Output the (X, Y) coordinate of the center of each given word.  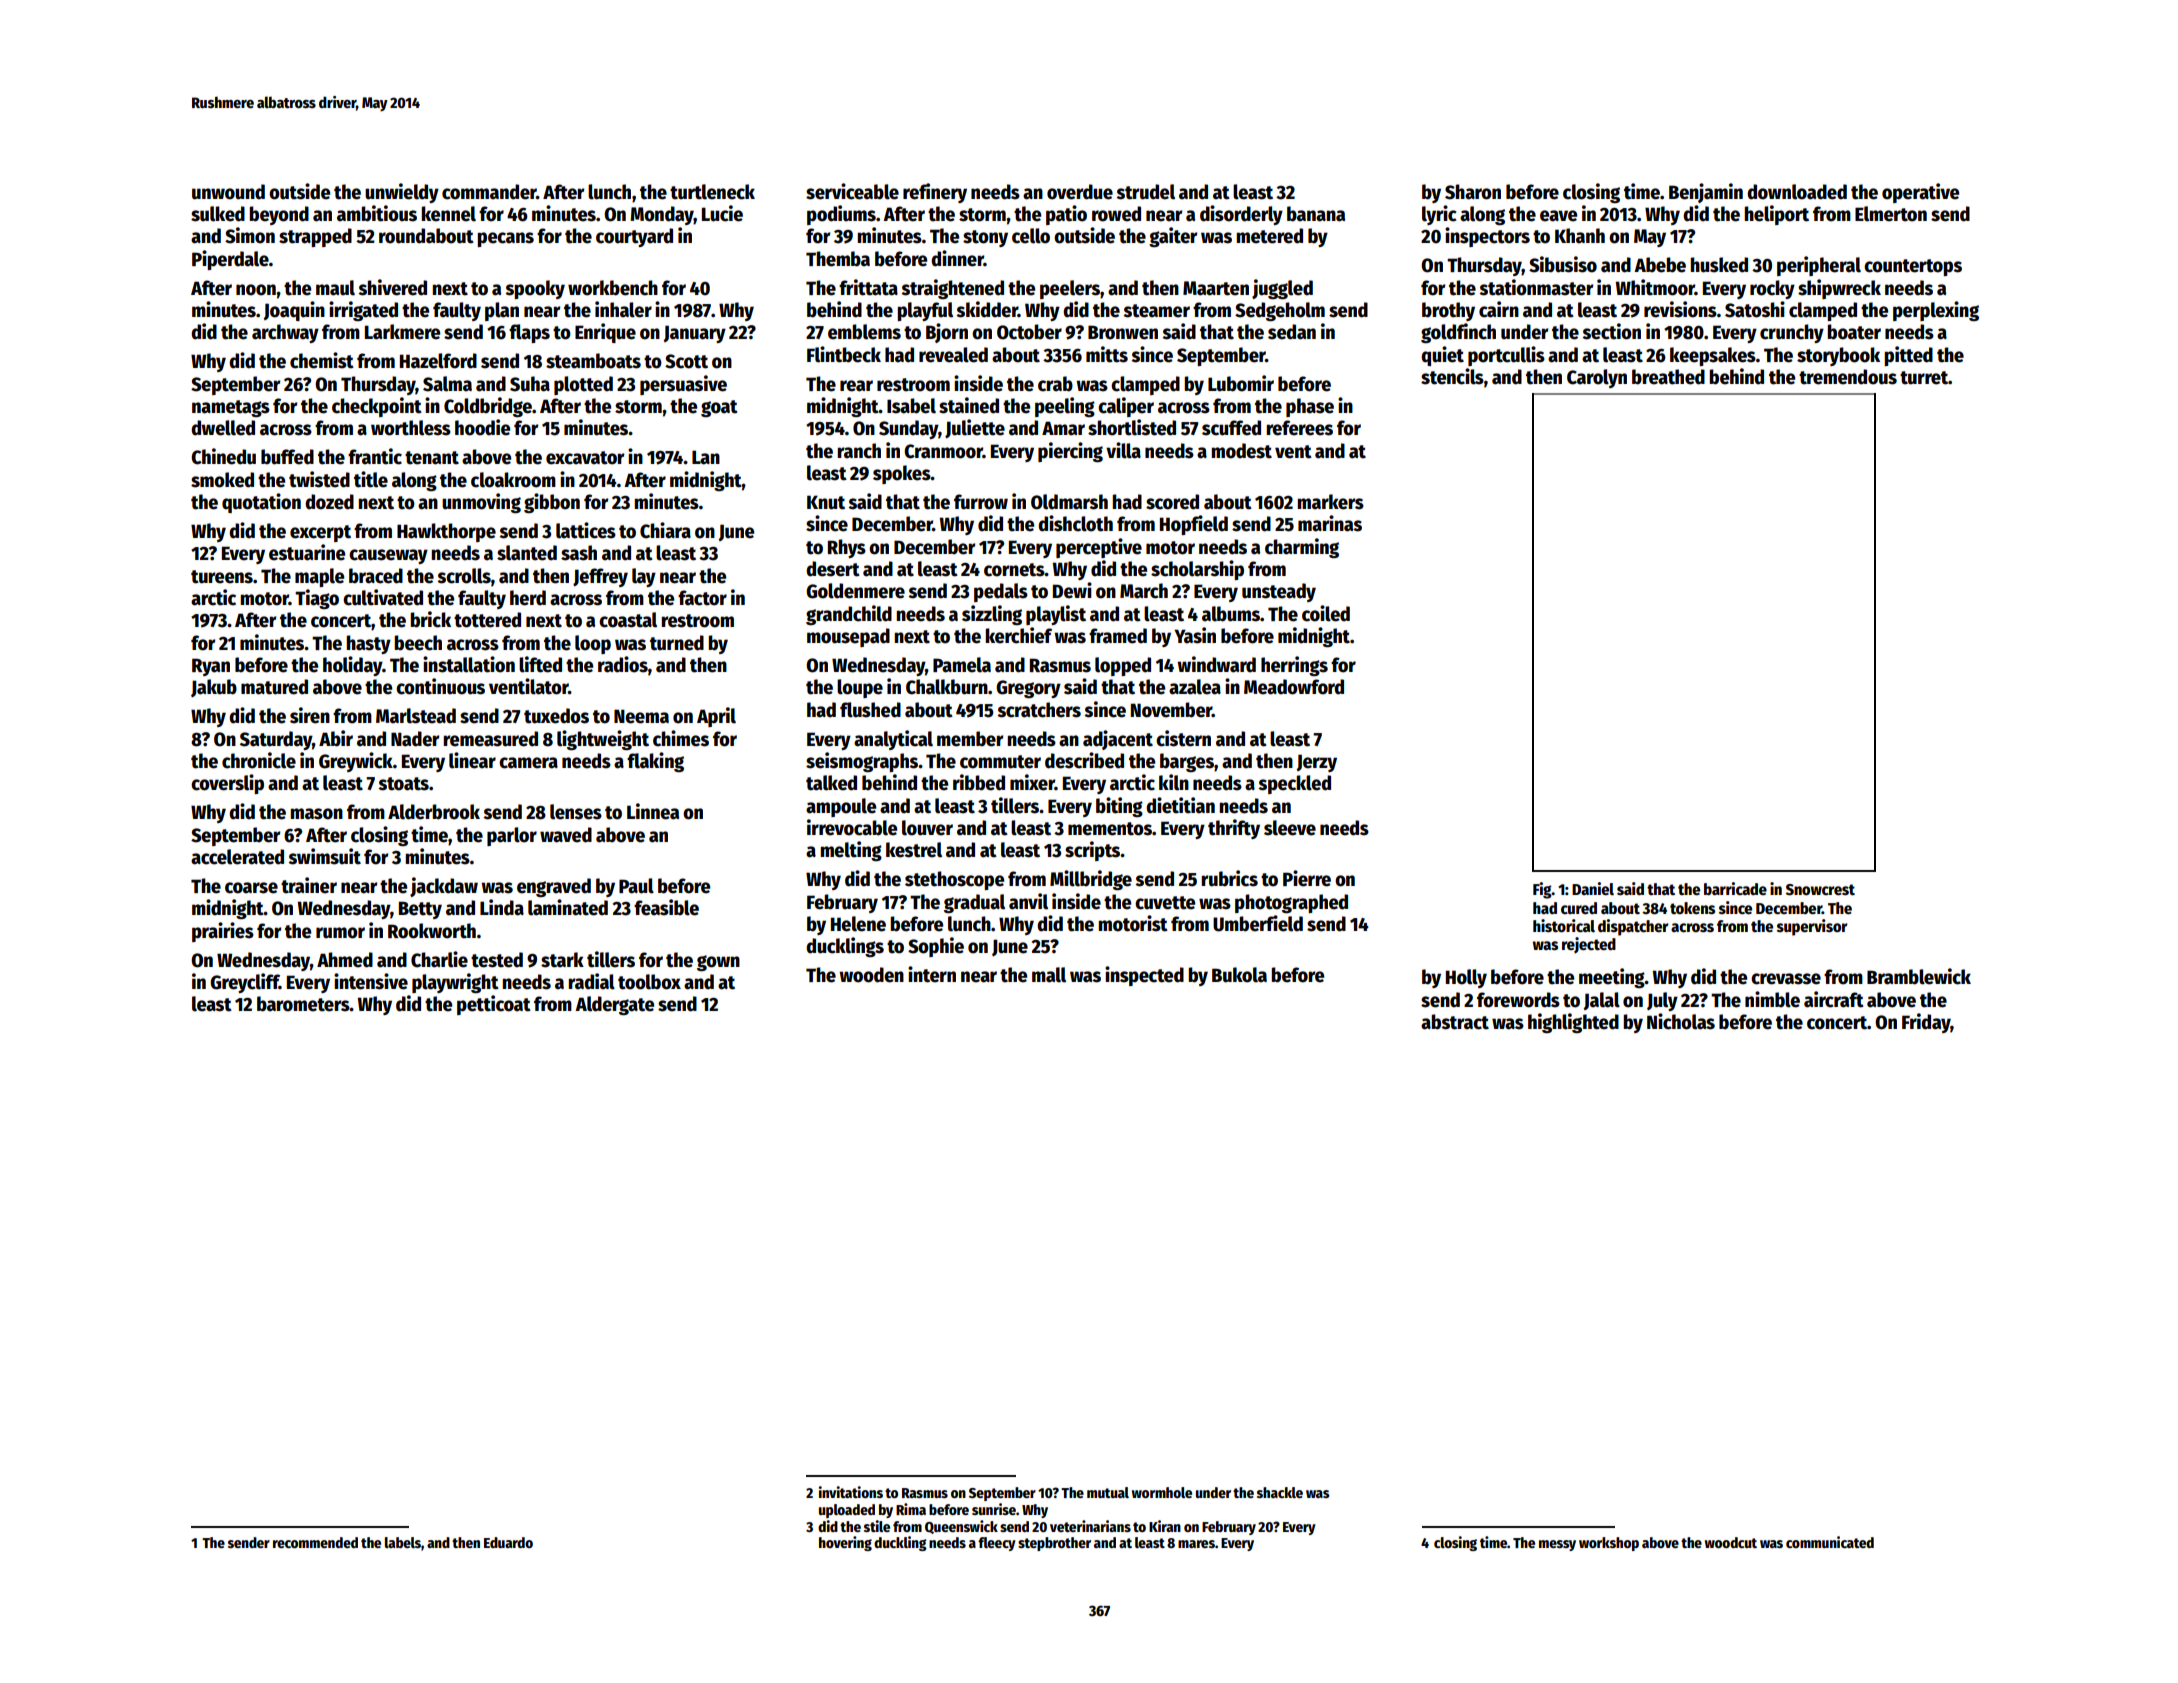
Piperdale (230, 260)
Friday (1926, 1023)
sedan (1292, 332)
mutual (1108, 1492)
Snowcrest (1820, 890)
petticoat (494, 1005)
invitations (851, 1492)
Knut (826, 502)
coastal (628, 620)
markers (1330, 502)
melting (851, 851)
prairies (223, 932)
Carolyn (1597, 378)
